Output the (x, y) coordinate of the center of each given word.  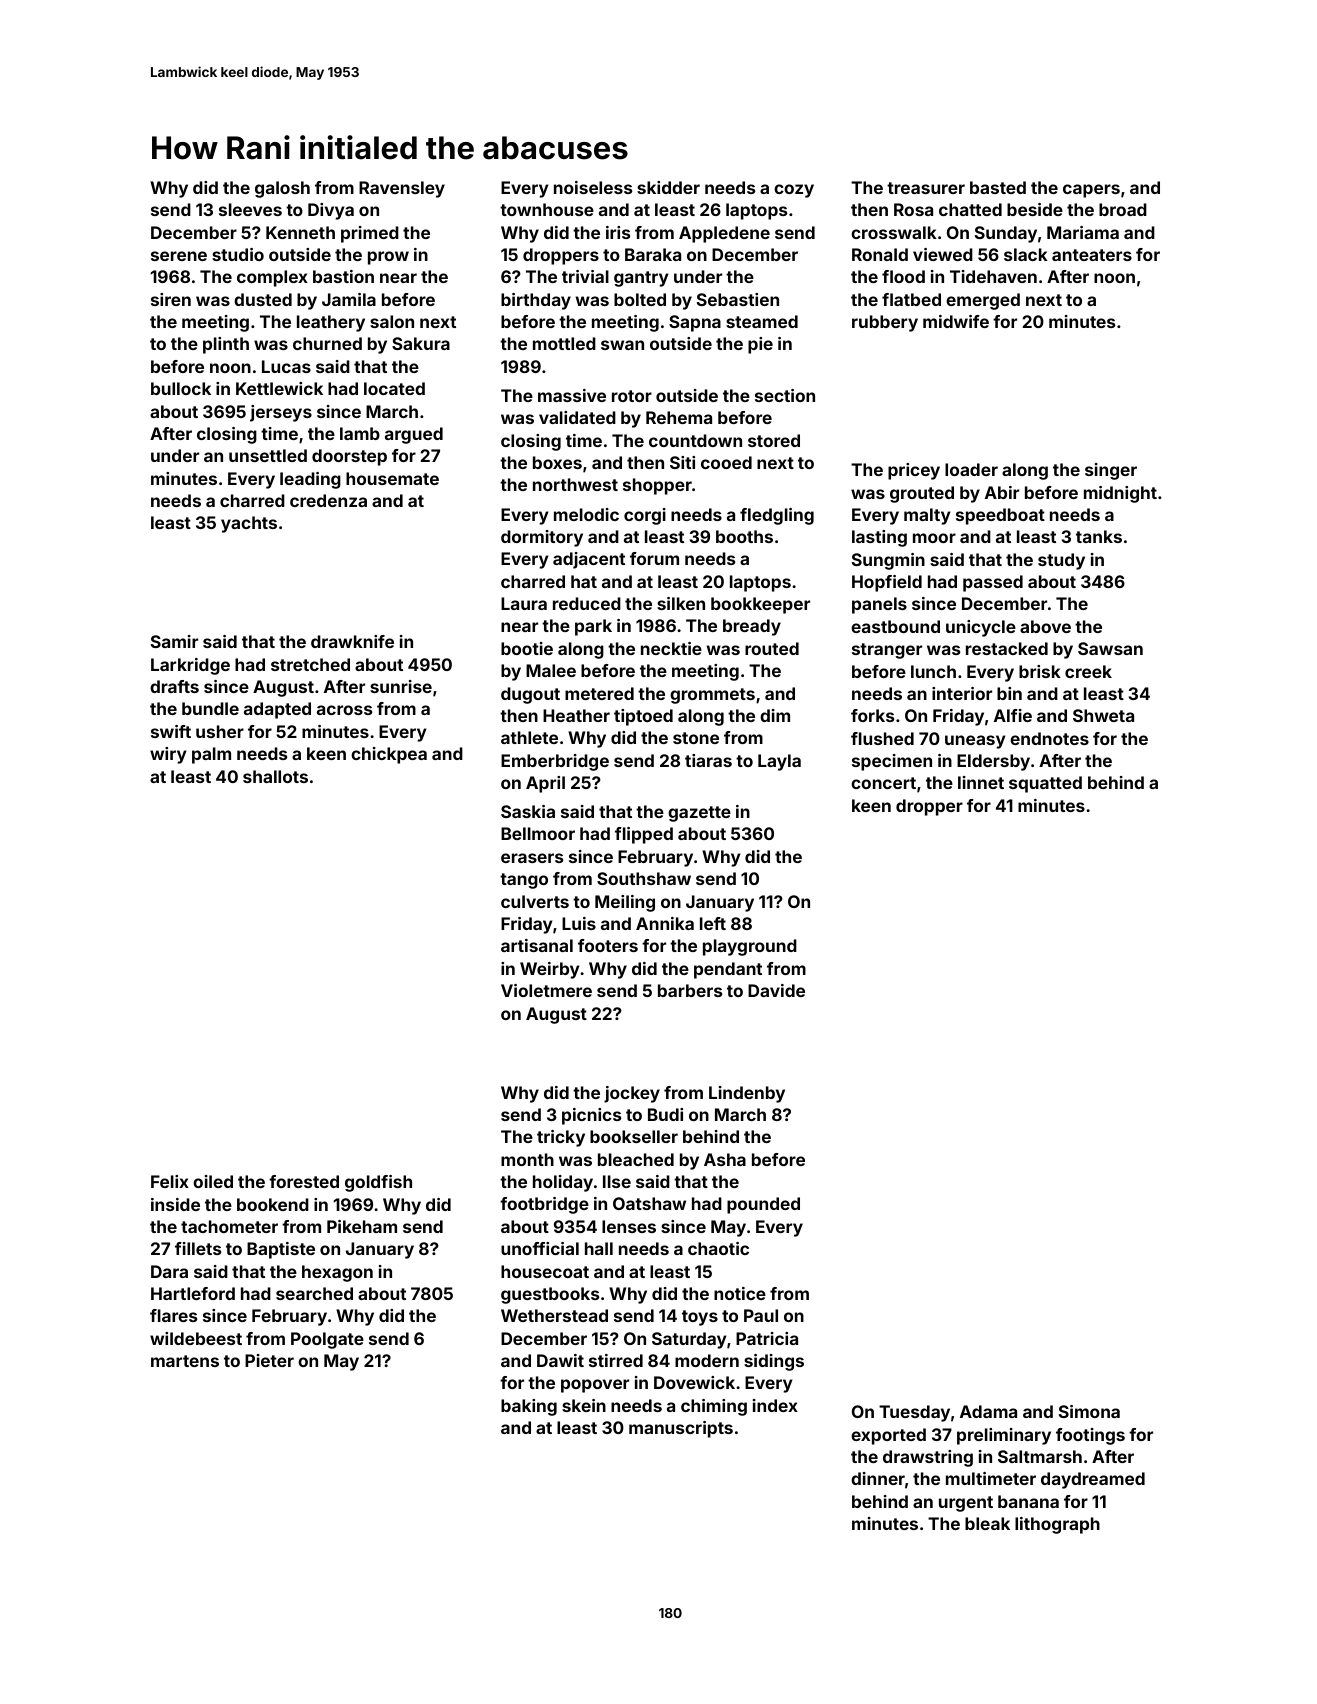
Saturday (689, 1340)
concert (883, 783)
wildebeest (196, 1338)
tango (524, 881)
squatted (1045, 784)
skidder (668, 187)
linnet (981, 782)
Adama (988, 1411)
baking (529, 1407)
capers (1091, 191)
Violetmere (546, 990)
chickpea (389, 755)
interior (962, 693)
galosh (282, 189)
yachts (249, 524)
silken (681, 603)
